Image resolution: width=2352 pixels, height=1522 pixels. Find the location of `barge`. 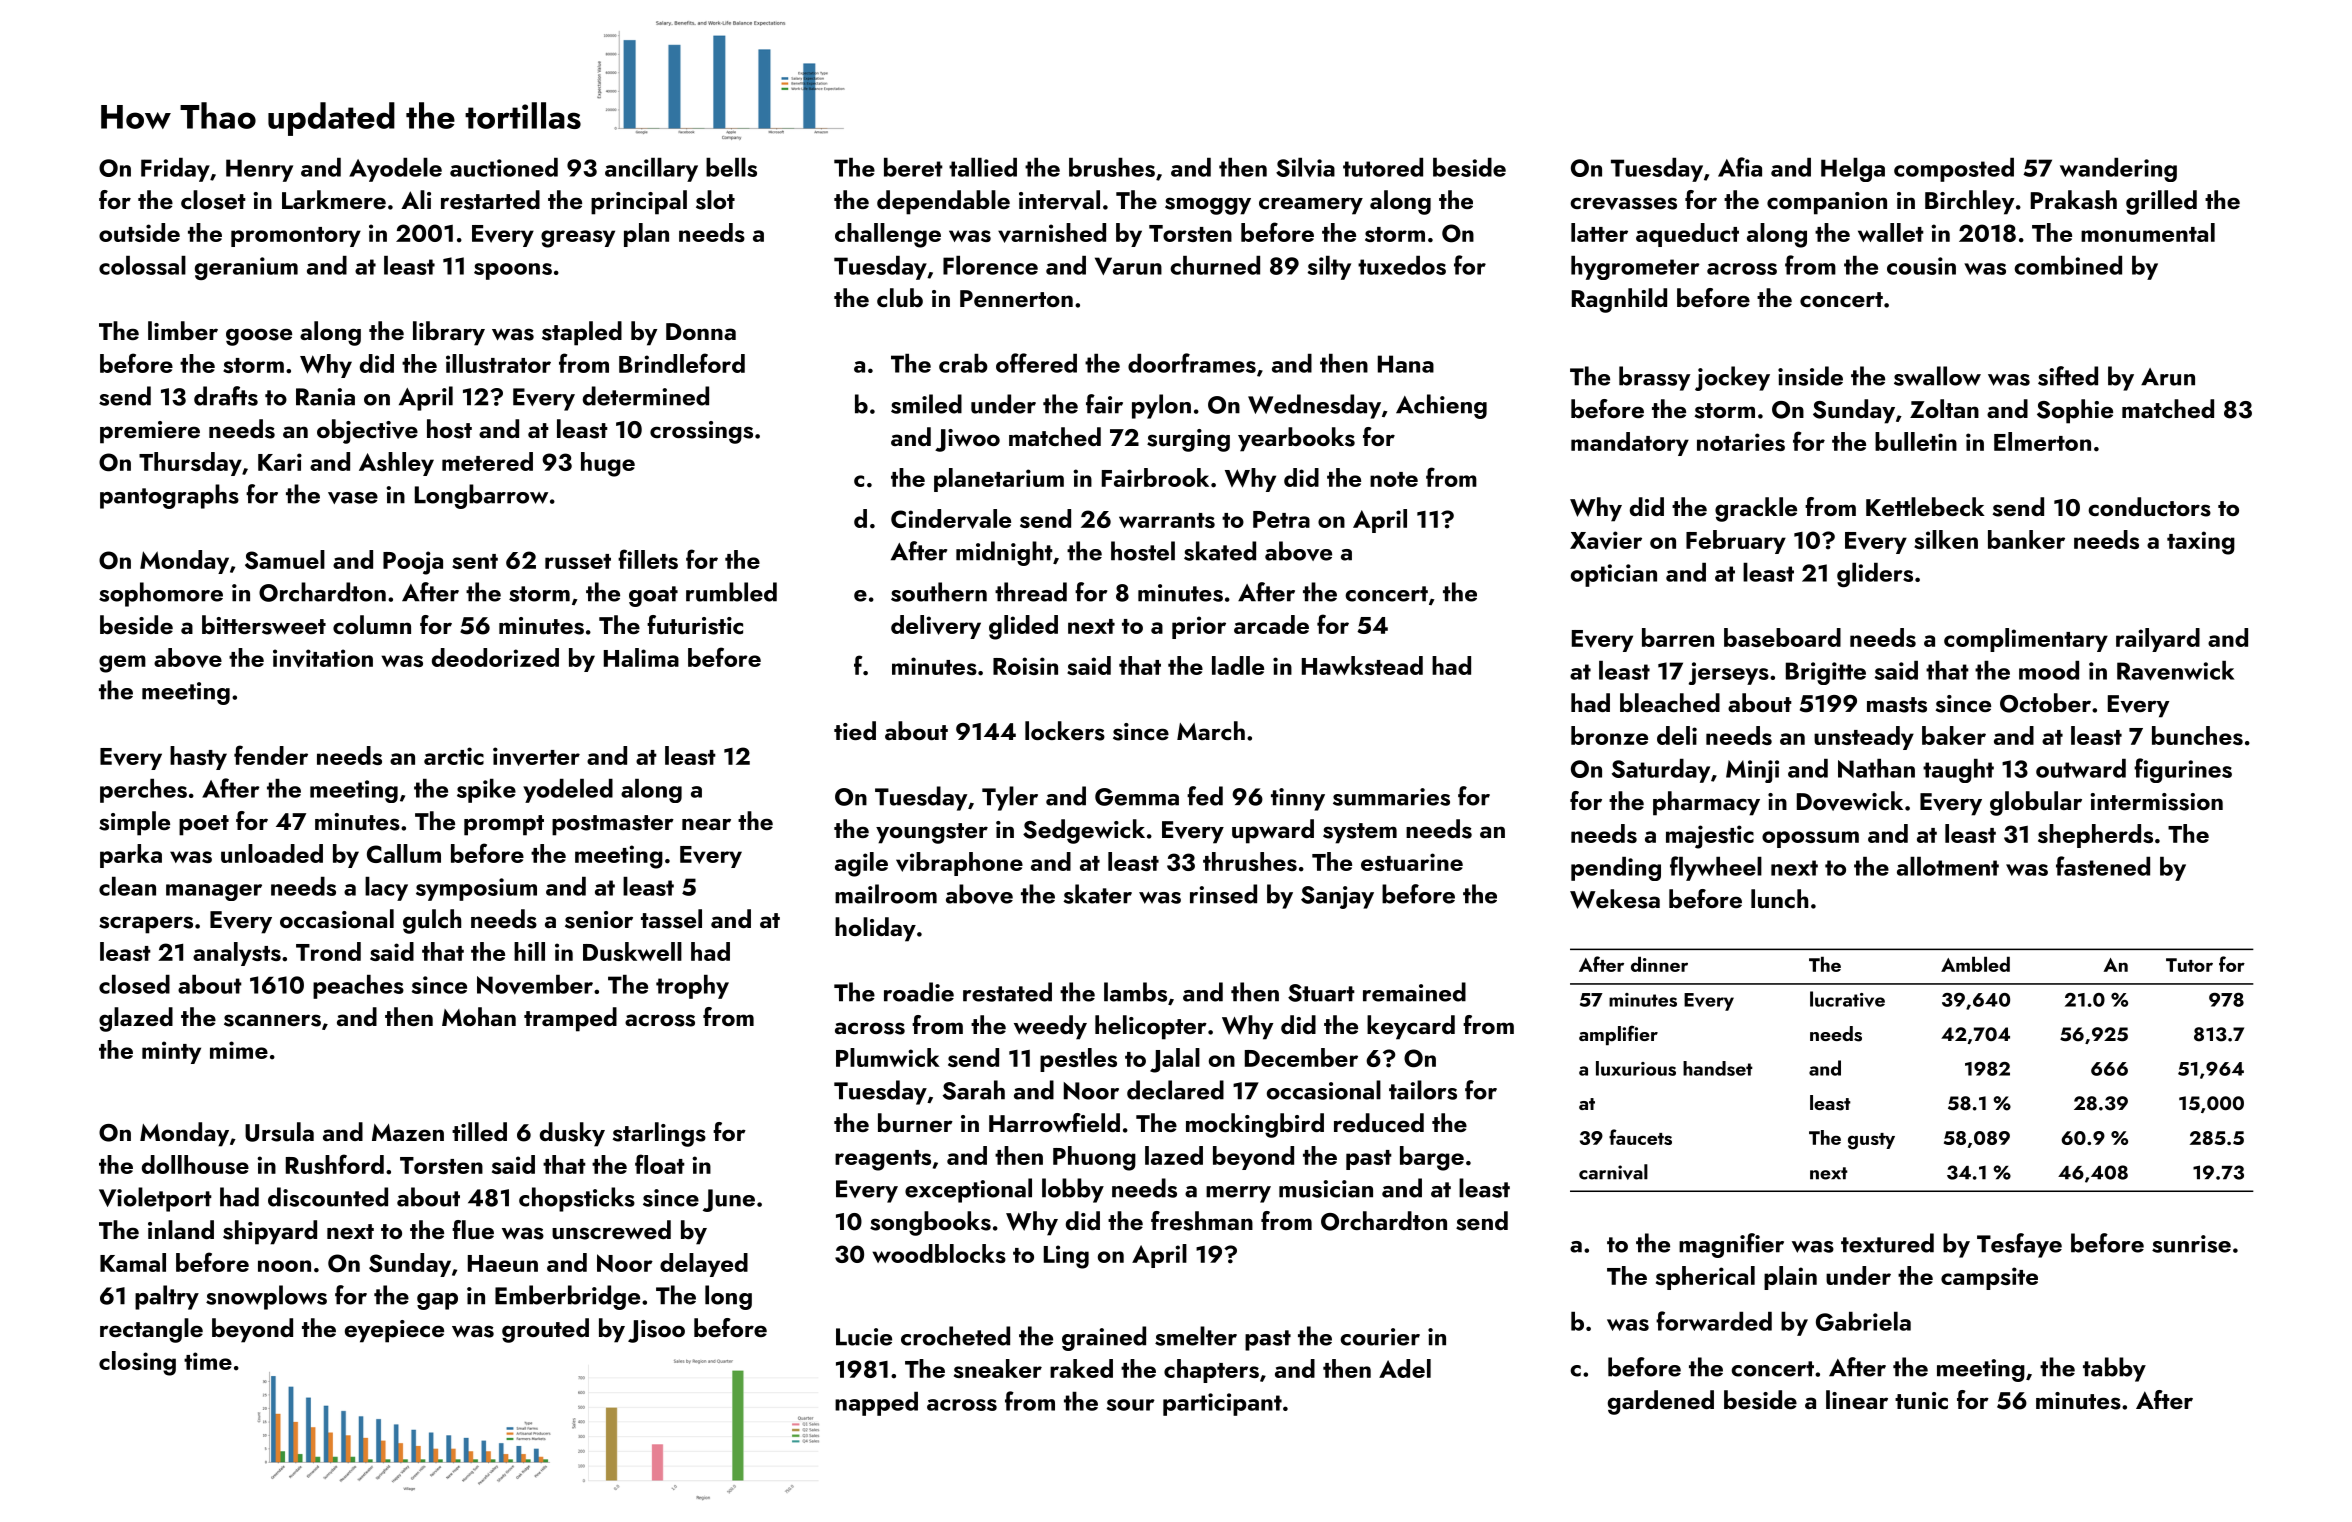

barge is located at coordinates (1432, 1158).
